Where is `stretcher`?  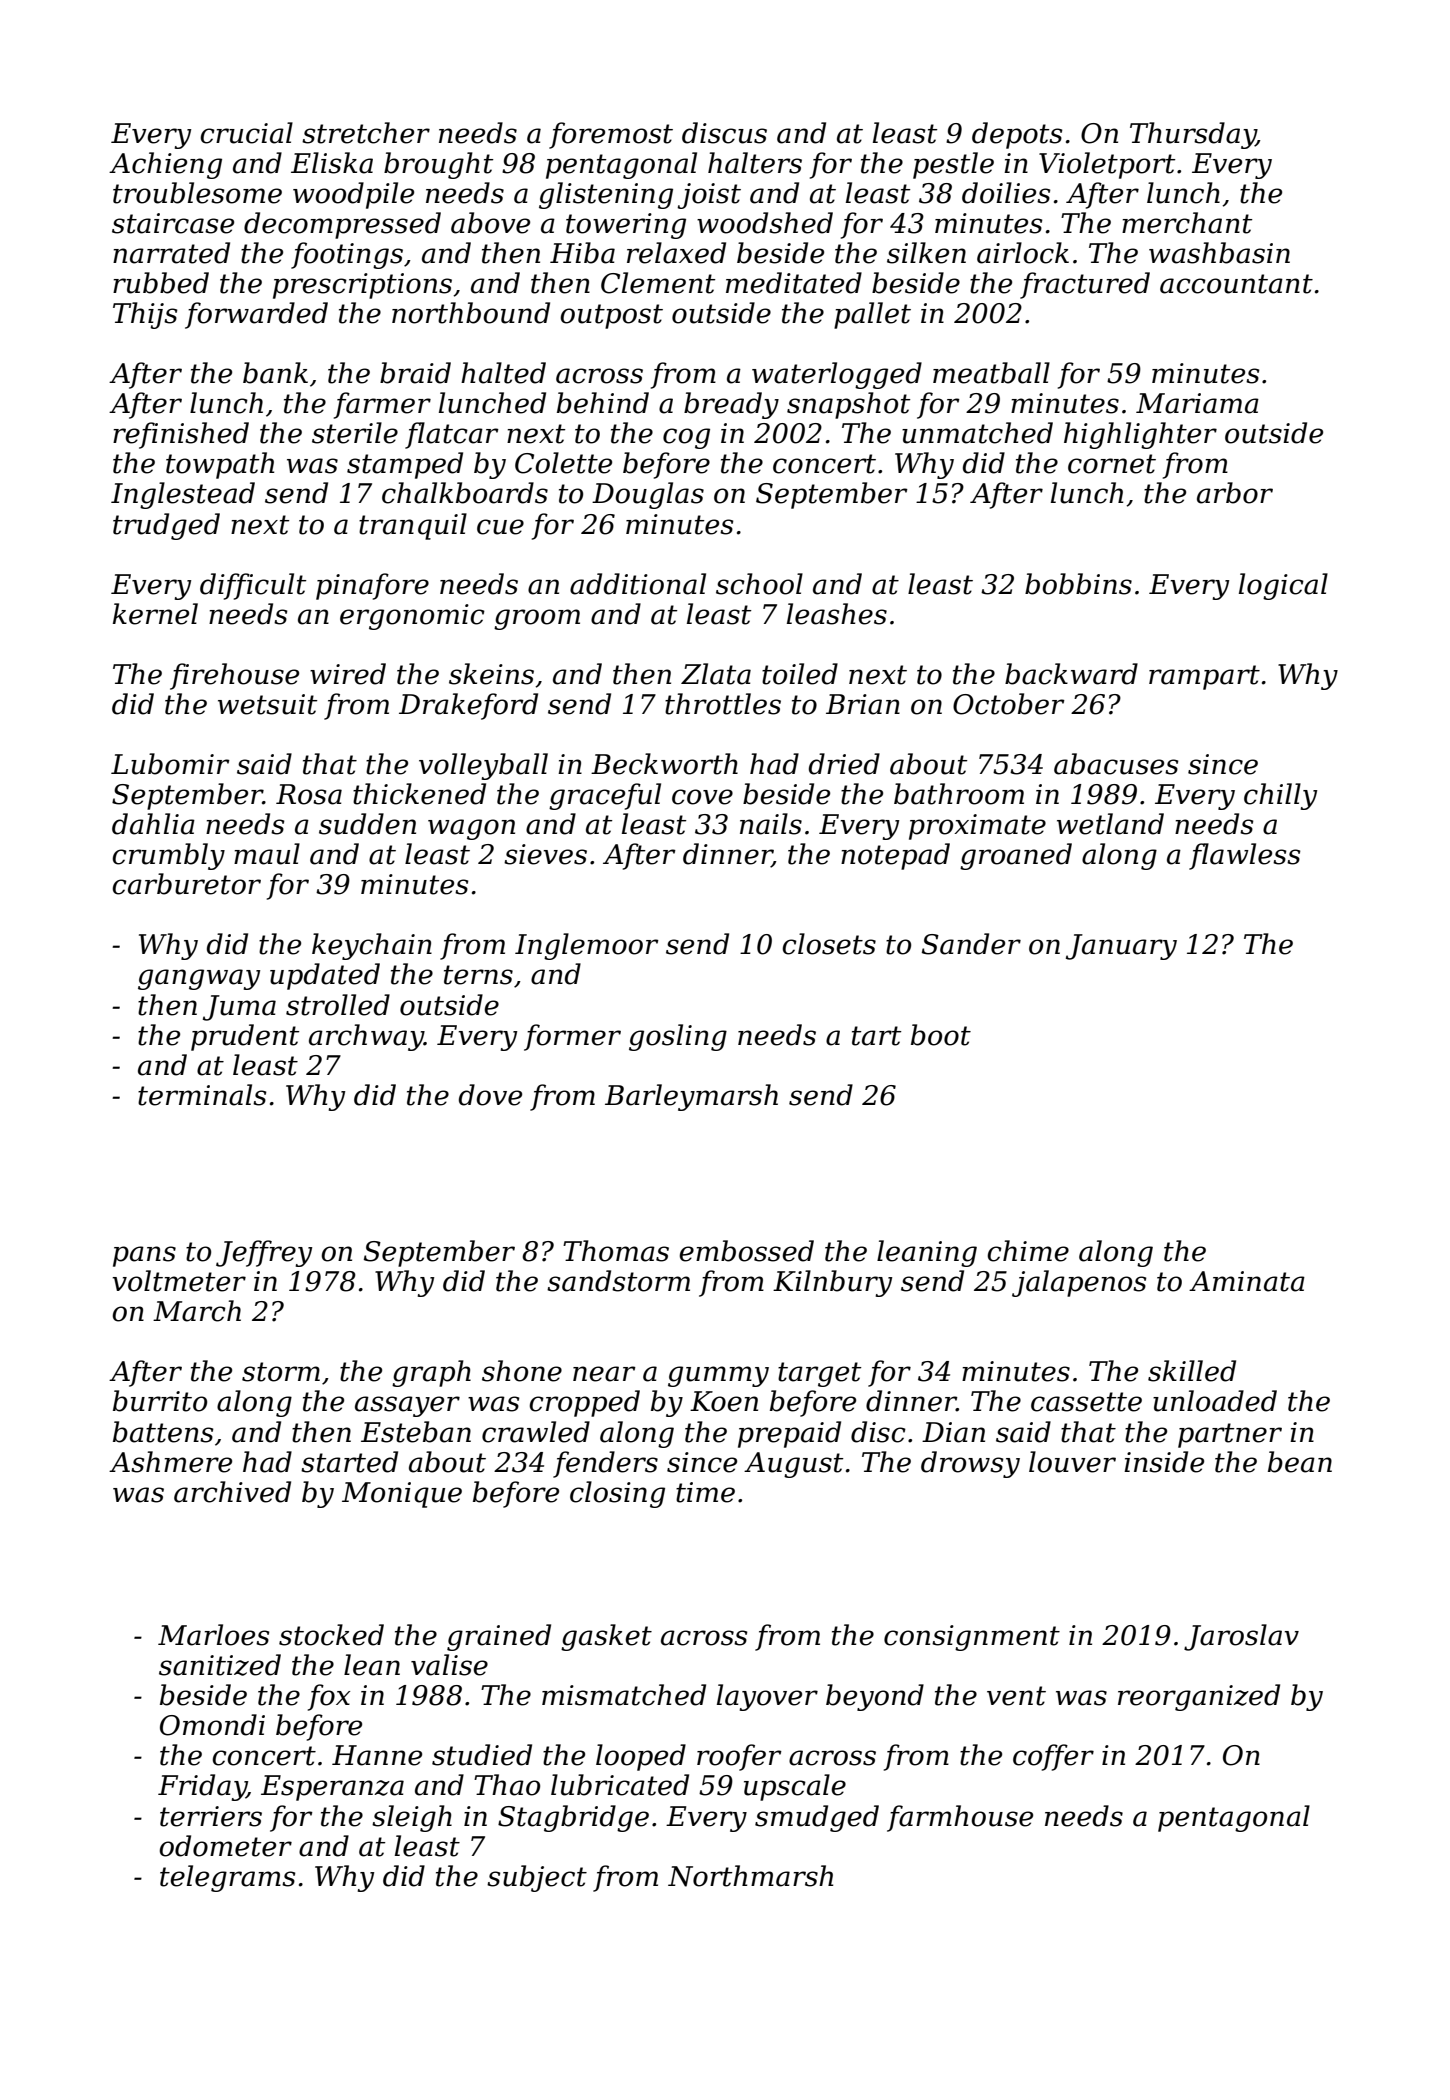 stretcher is located at coordinates (366, 133).
